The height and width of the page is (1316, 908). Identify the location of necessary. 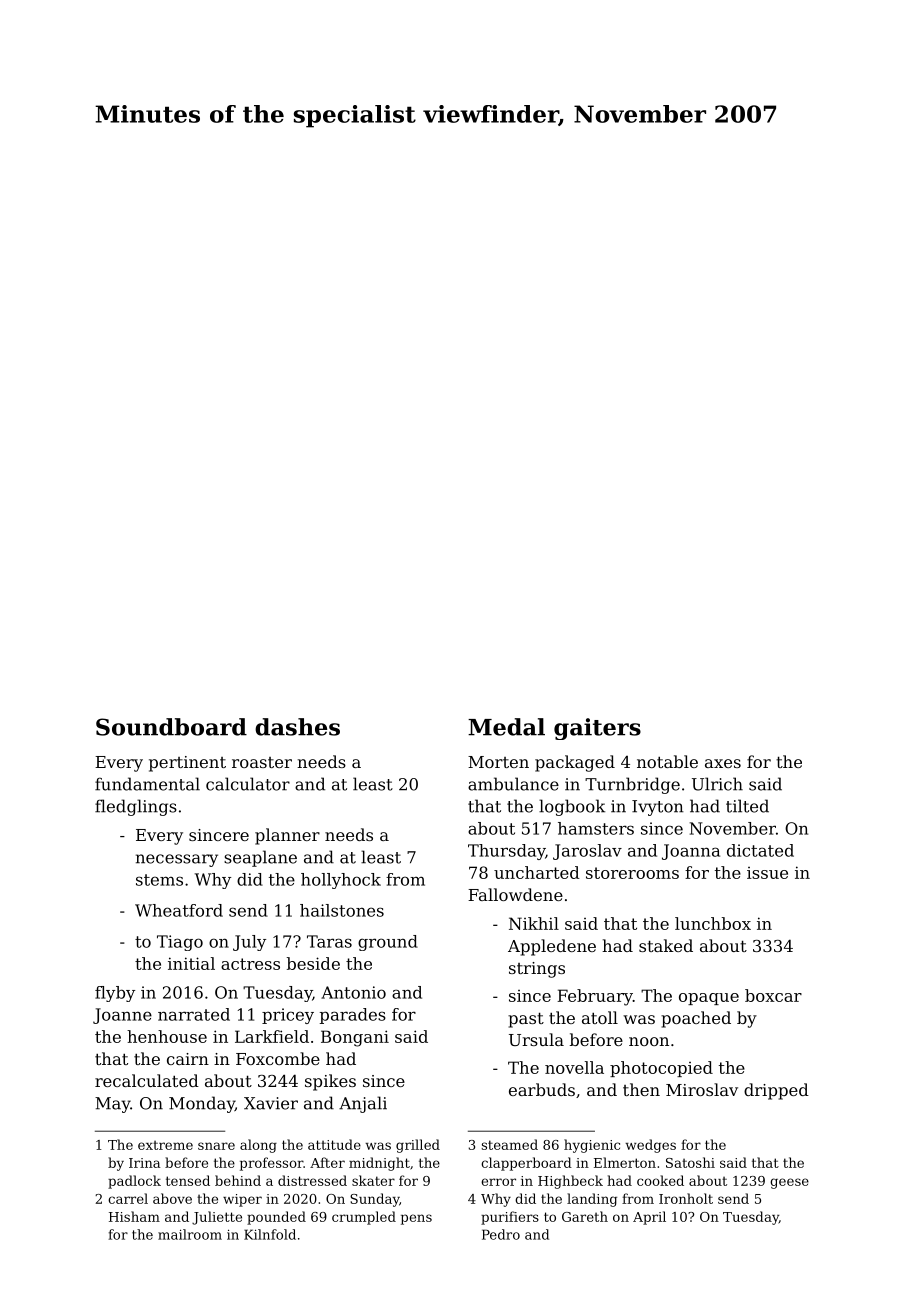
(177, 860).
